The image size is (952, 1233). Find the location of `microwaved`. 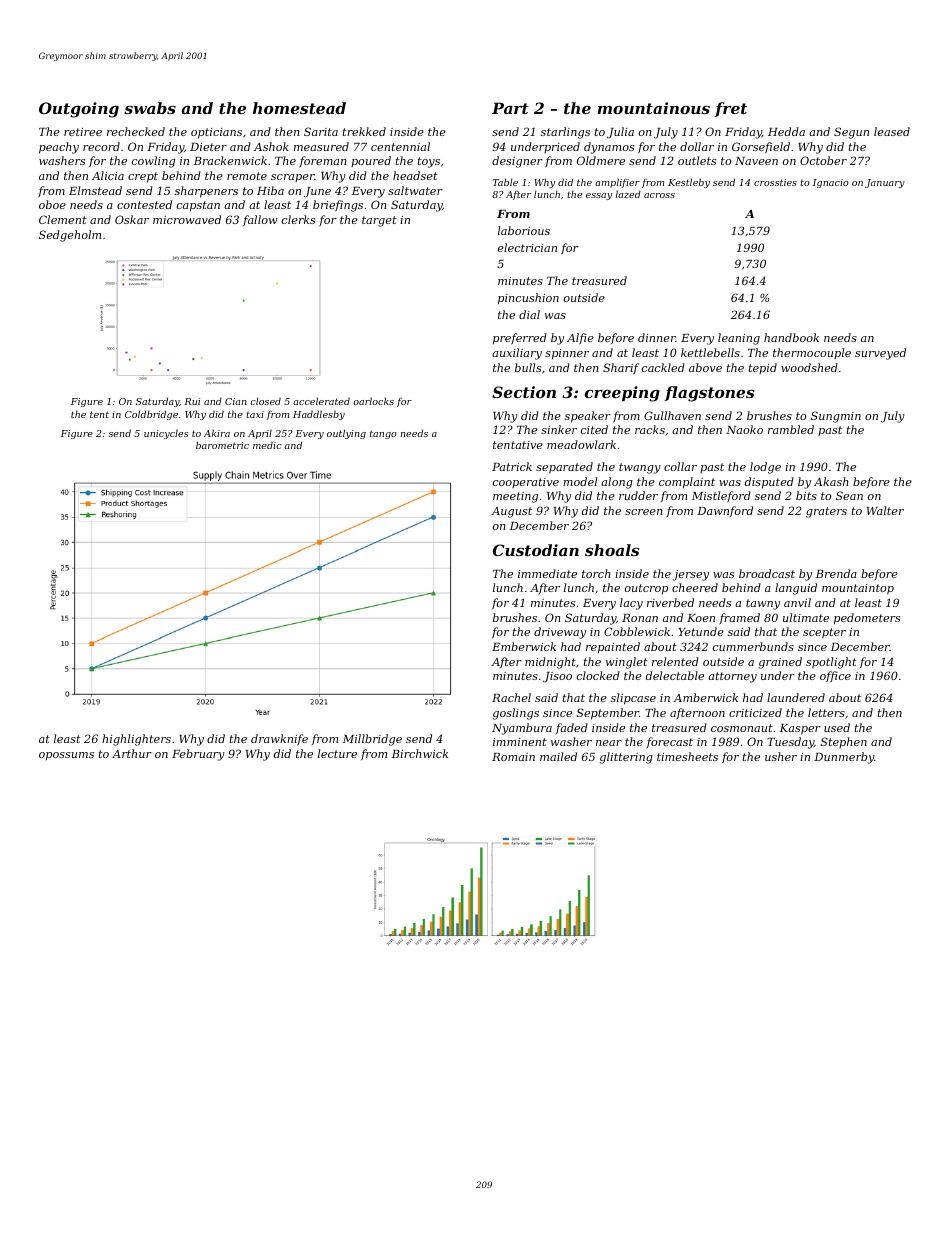

microwaved is located at coordinates (187, 219).
